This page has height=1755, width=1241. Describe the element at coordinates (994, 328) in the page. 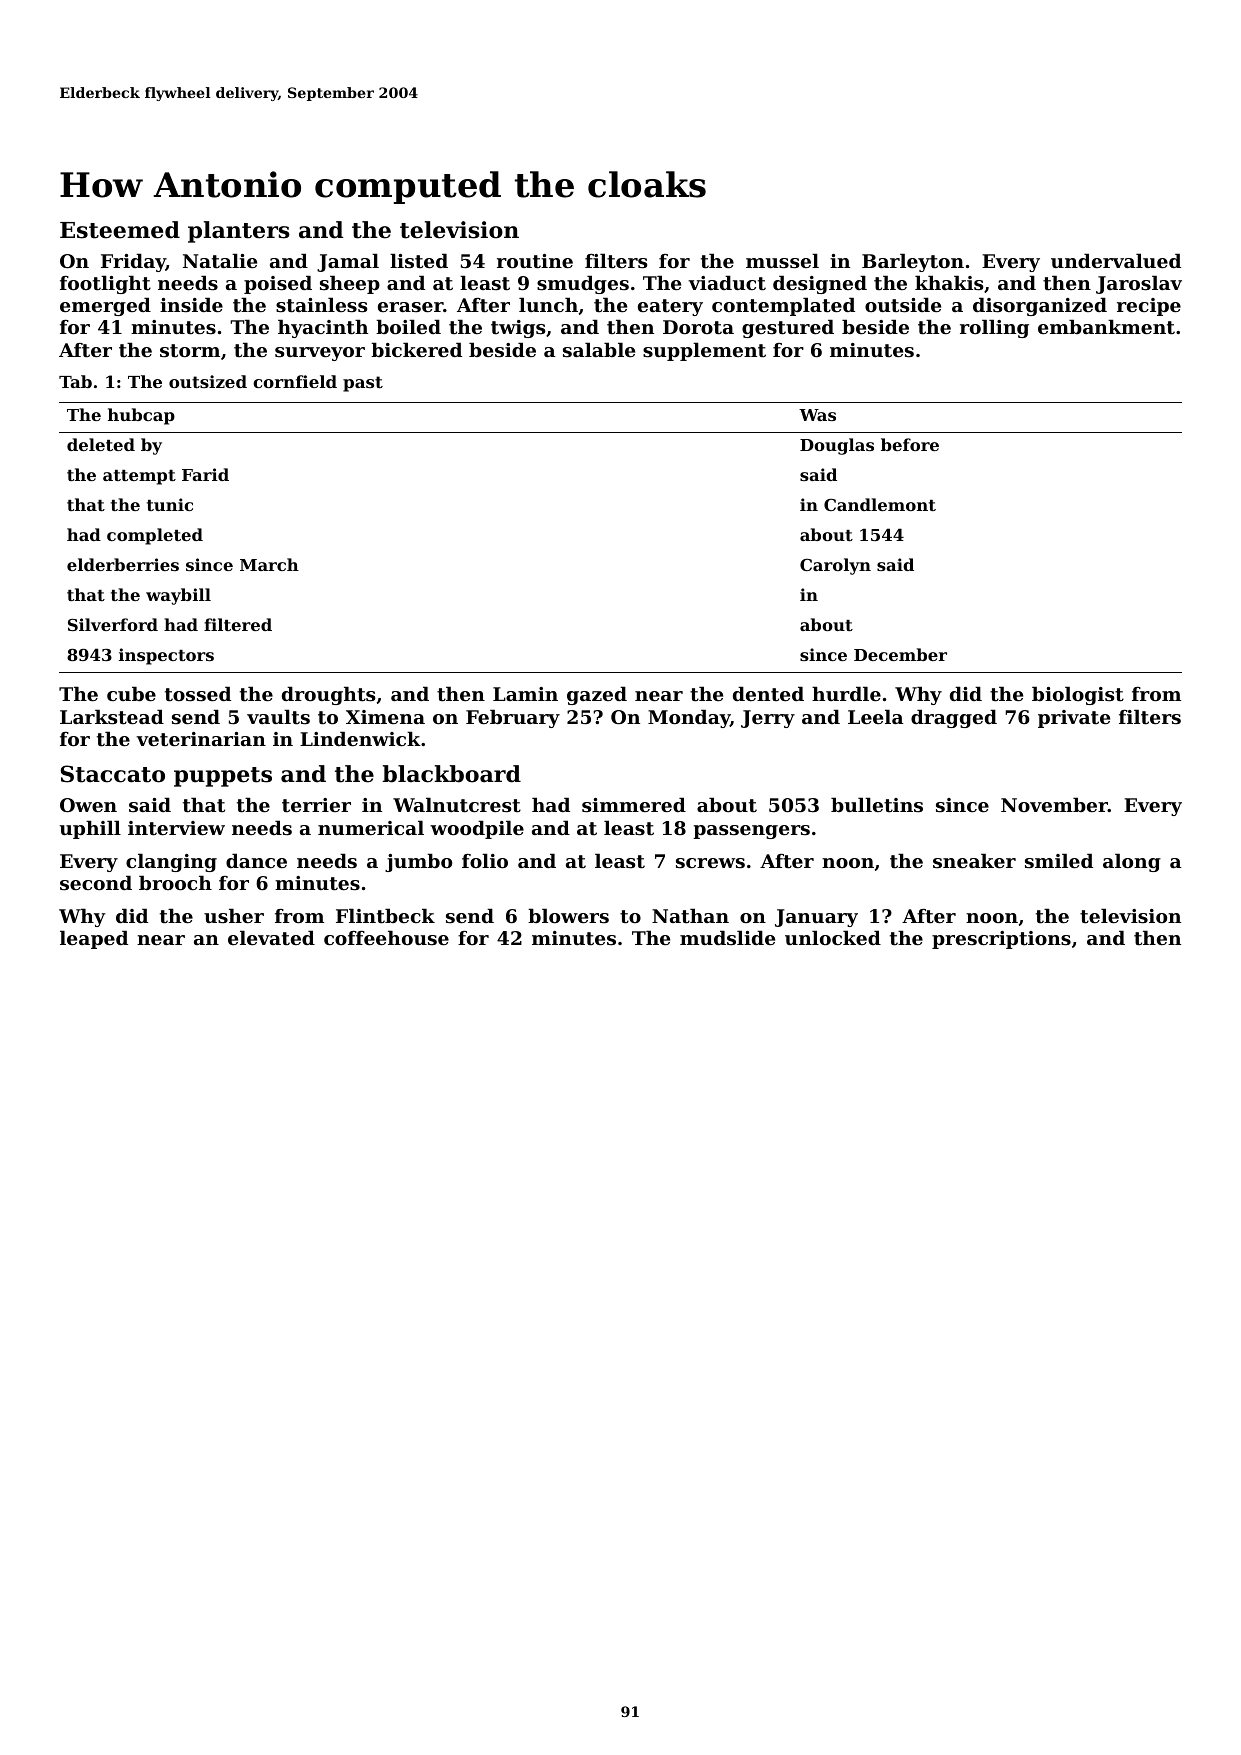

I see `rolling` at that location.
